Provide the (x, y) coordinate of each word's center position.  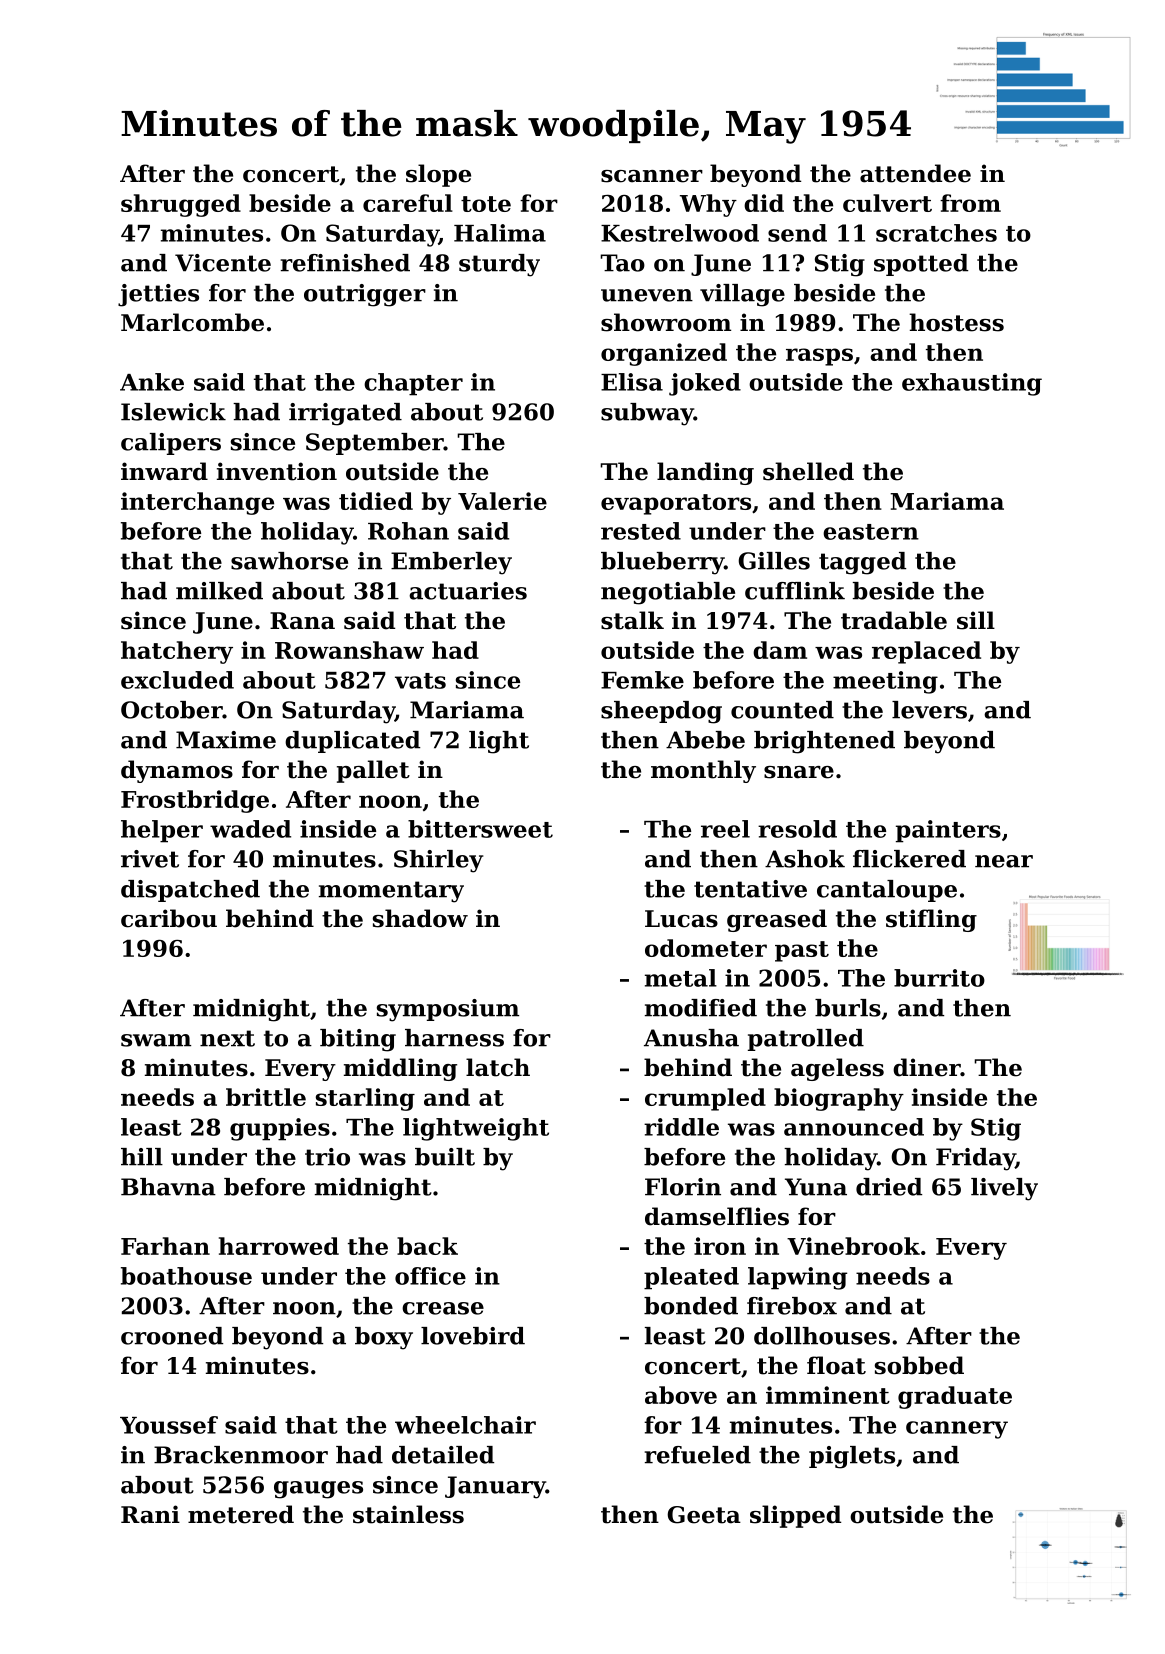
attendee (915, 173)
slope (438, 175)
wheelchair (465, 1425)
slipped (795, 1516)
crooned (172, 1336)
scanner (652, 176)
